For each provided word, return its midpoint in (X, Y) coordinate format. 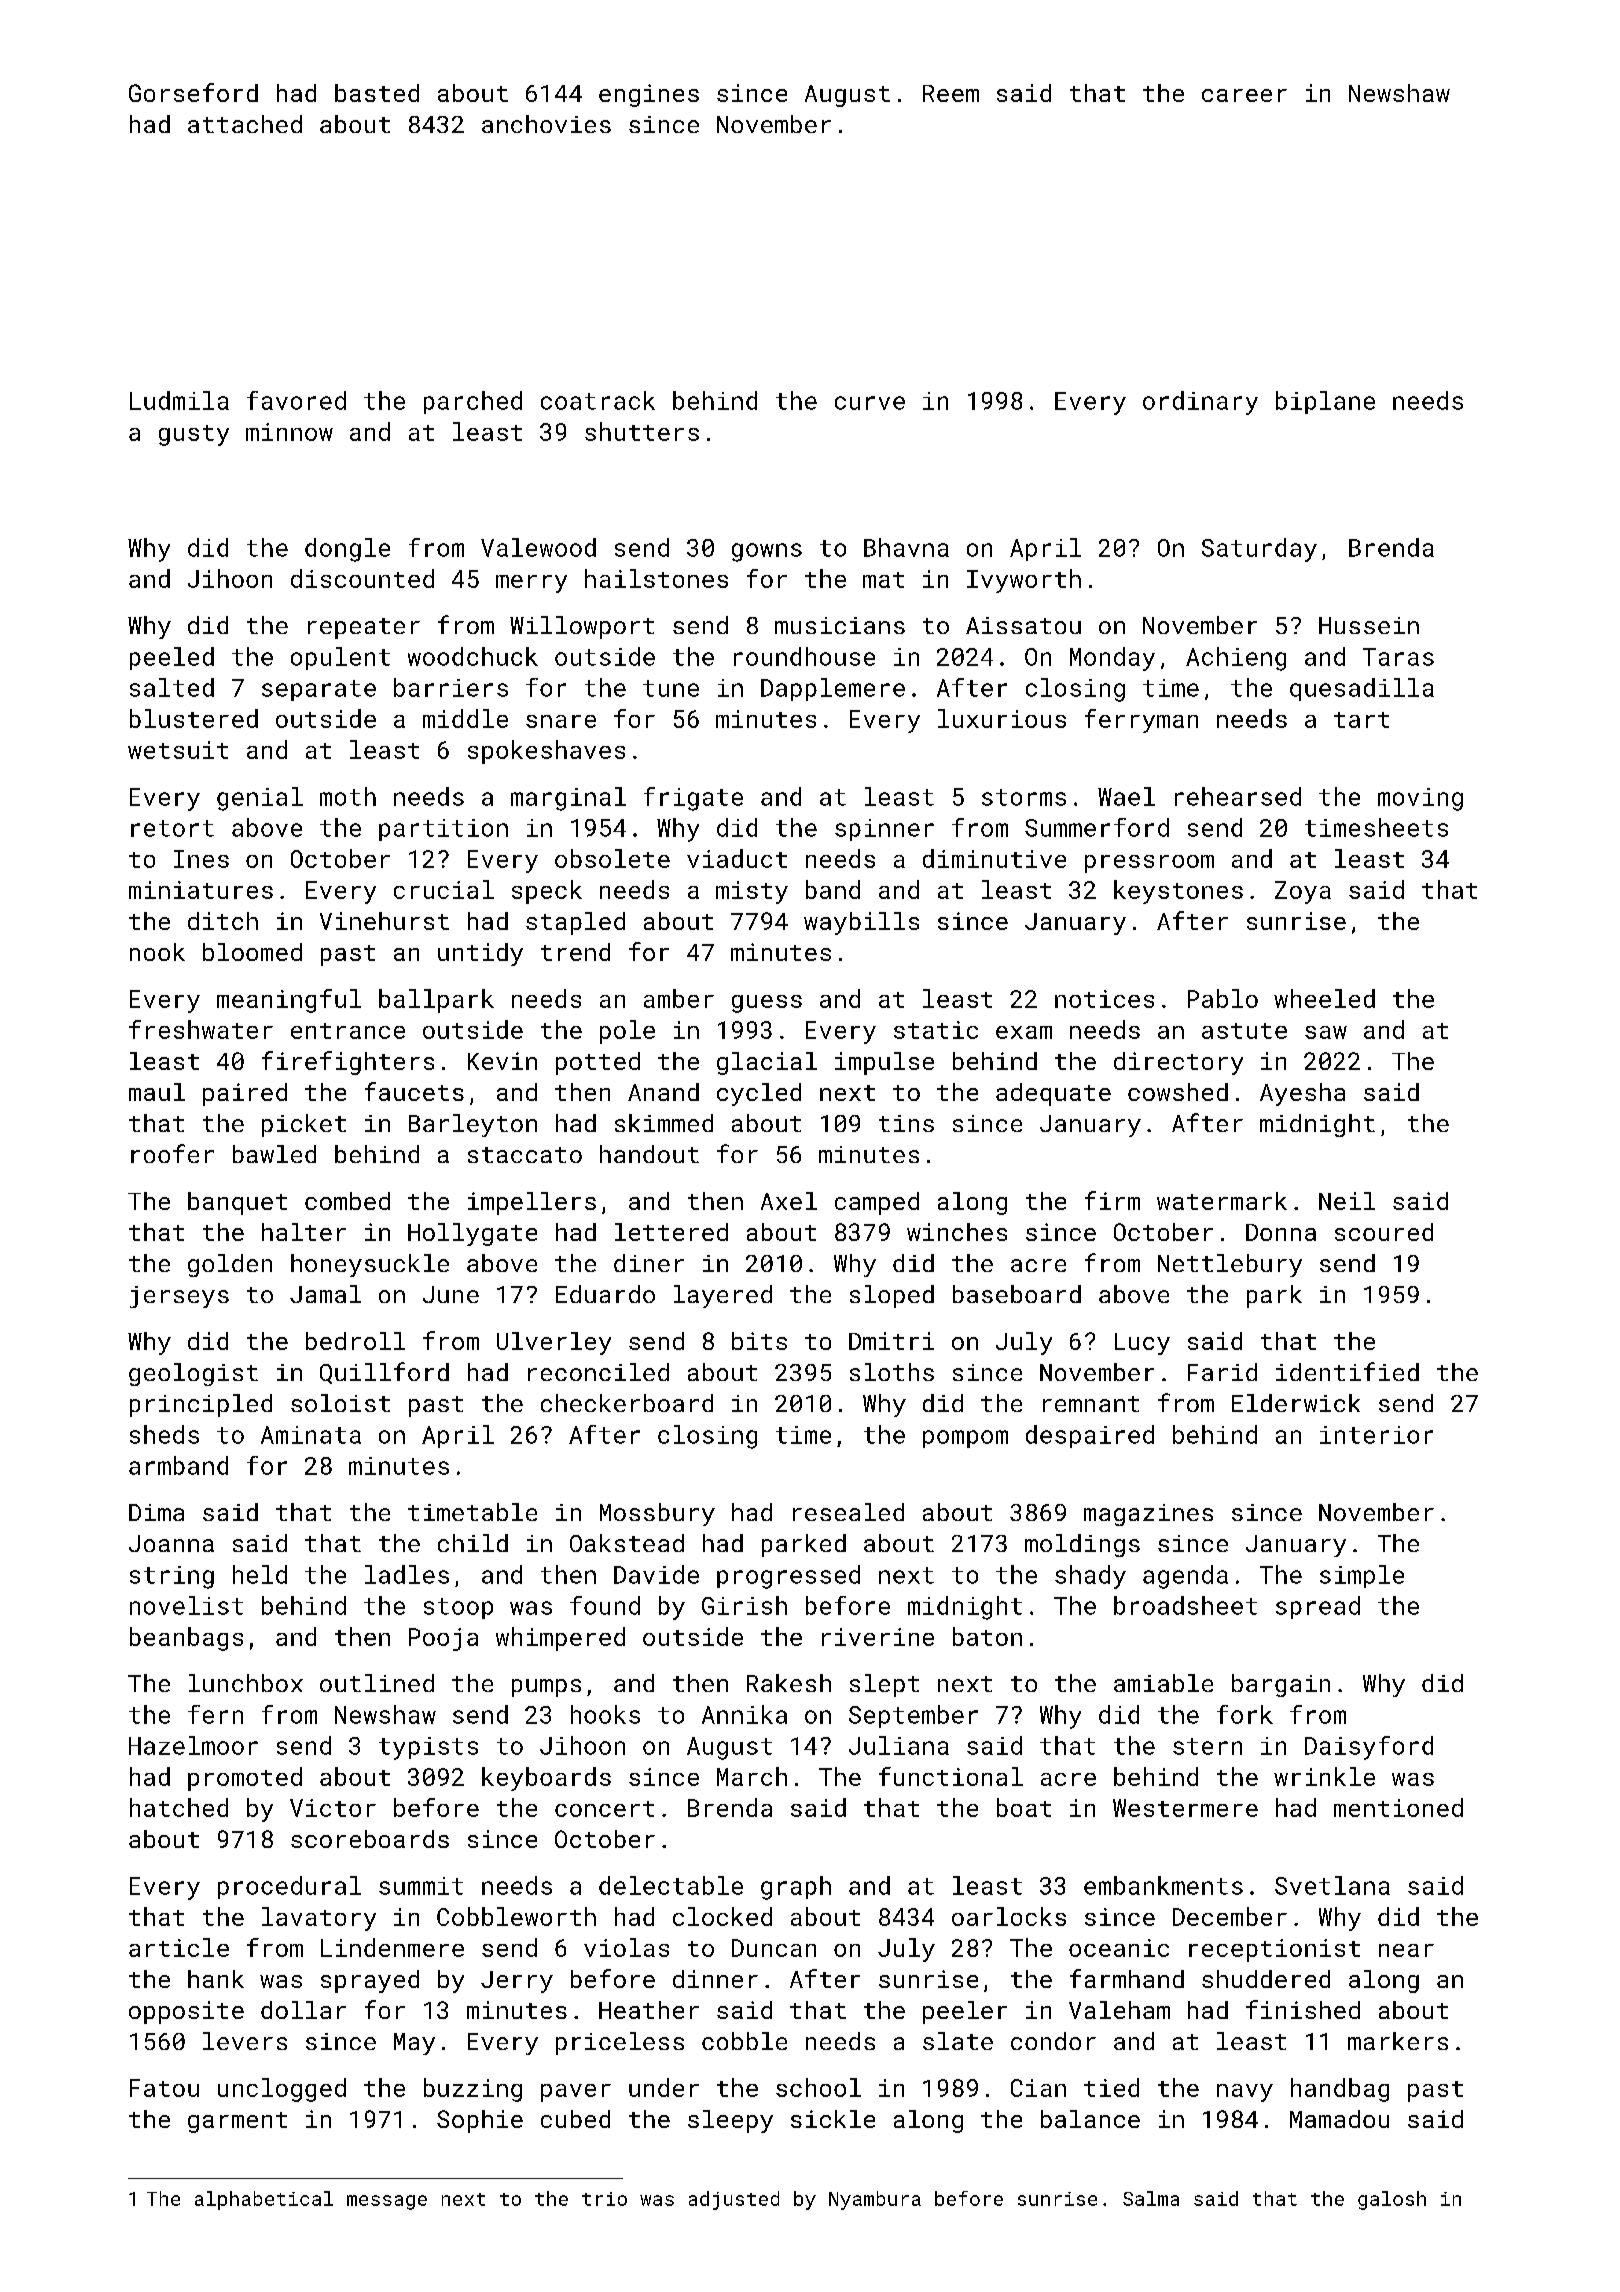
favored (296, 400)
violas (626, 1947)
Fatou (164, 2088)
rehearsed (1238, 796)
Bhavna (906, 547)
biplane (1325, 402)
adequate (1053, 1094)
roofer (172, 1153)
